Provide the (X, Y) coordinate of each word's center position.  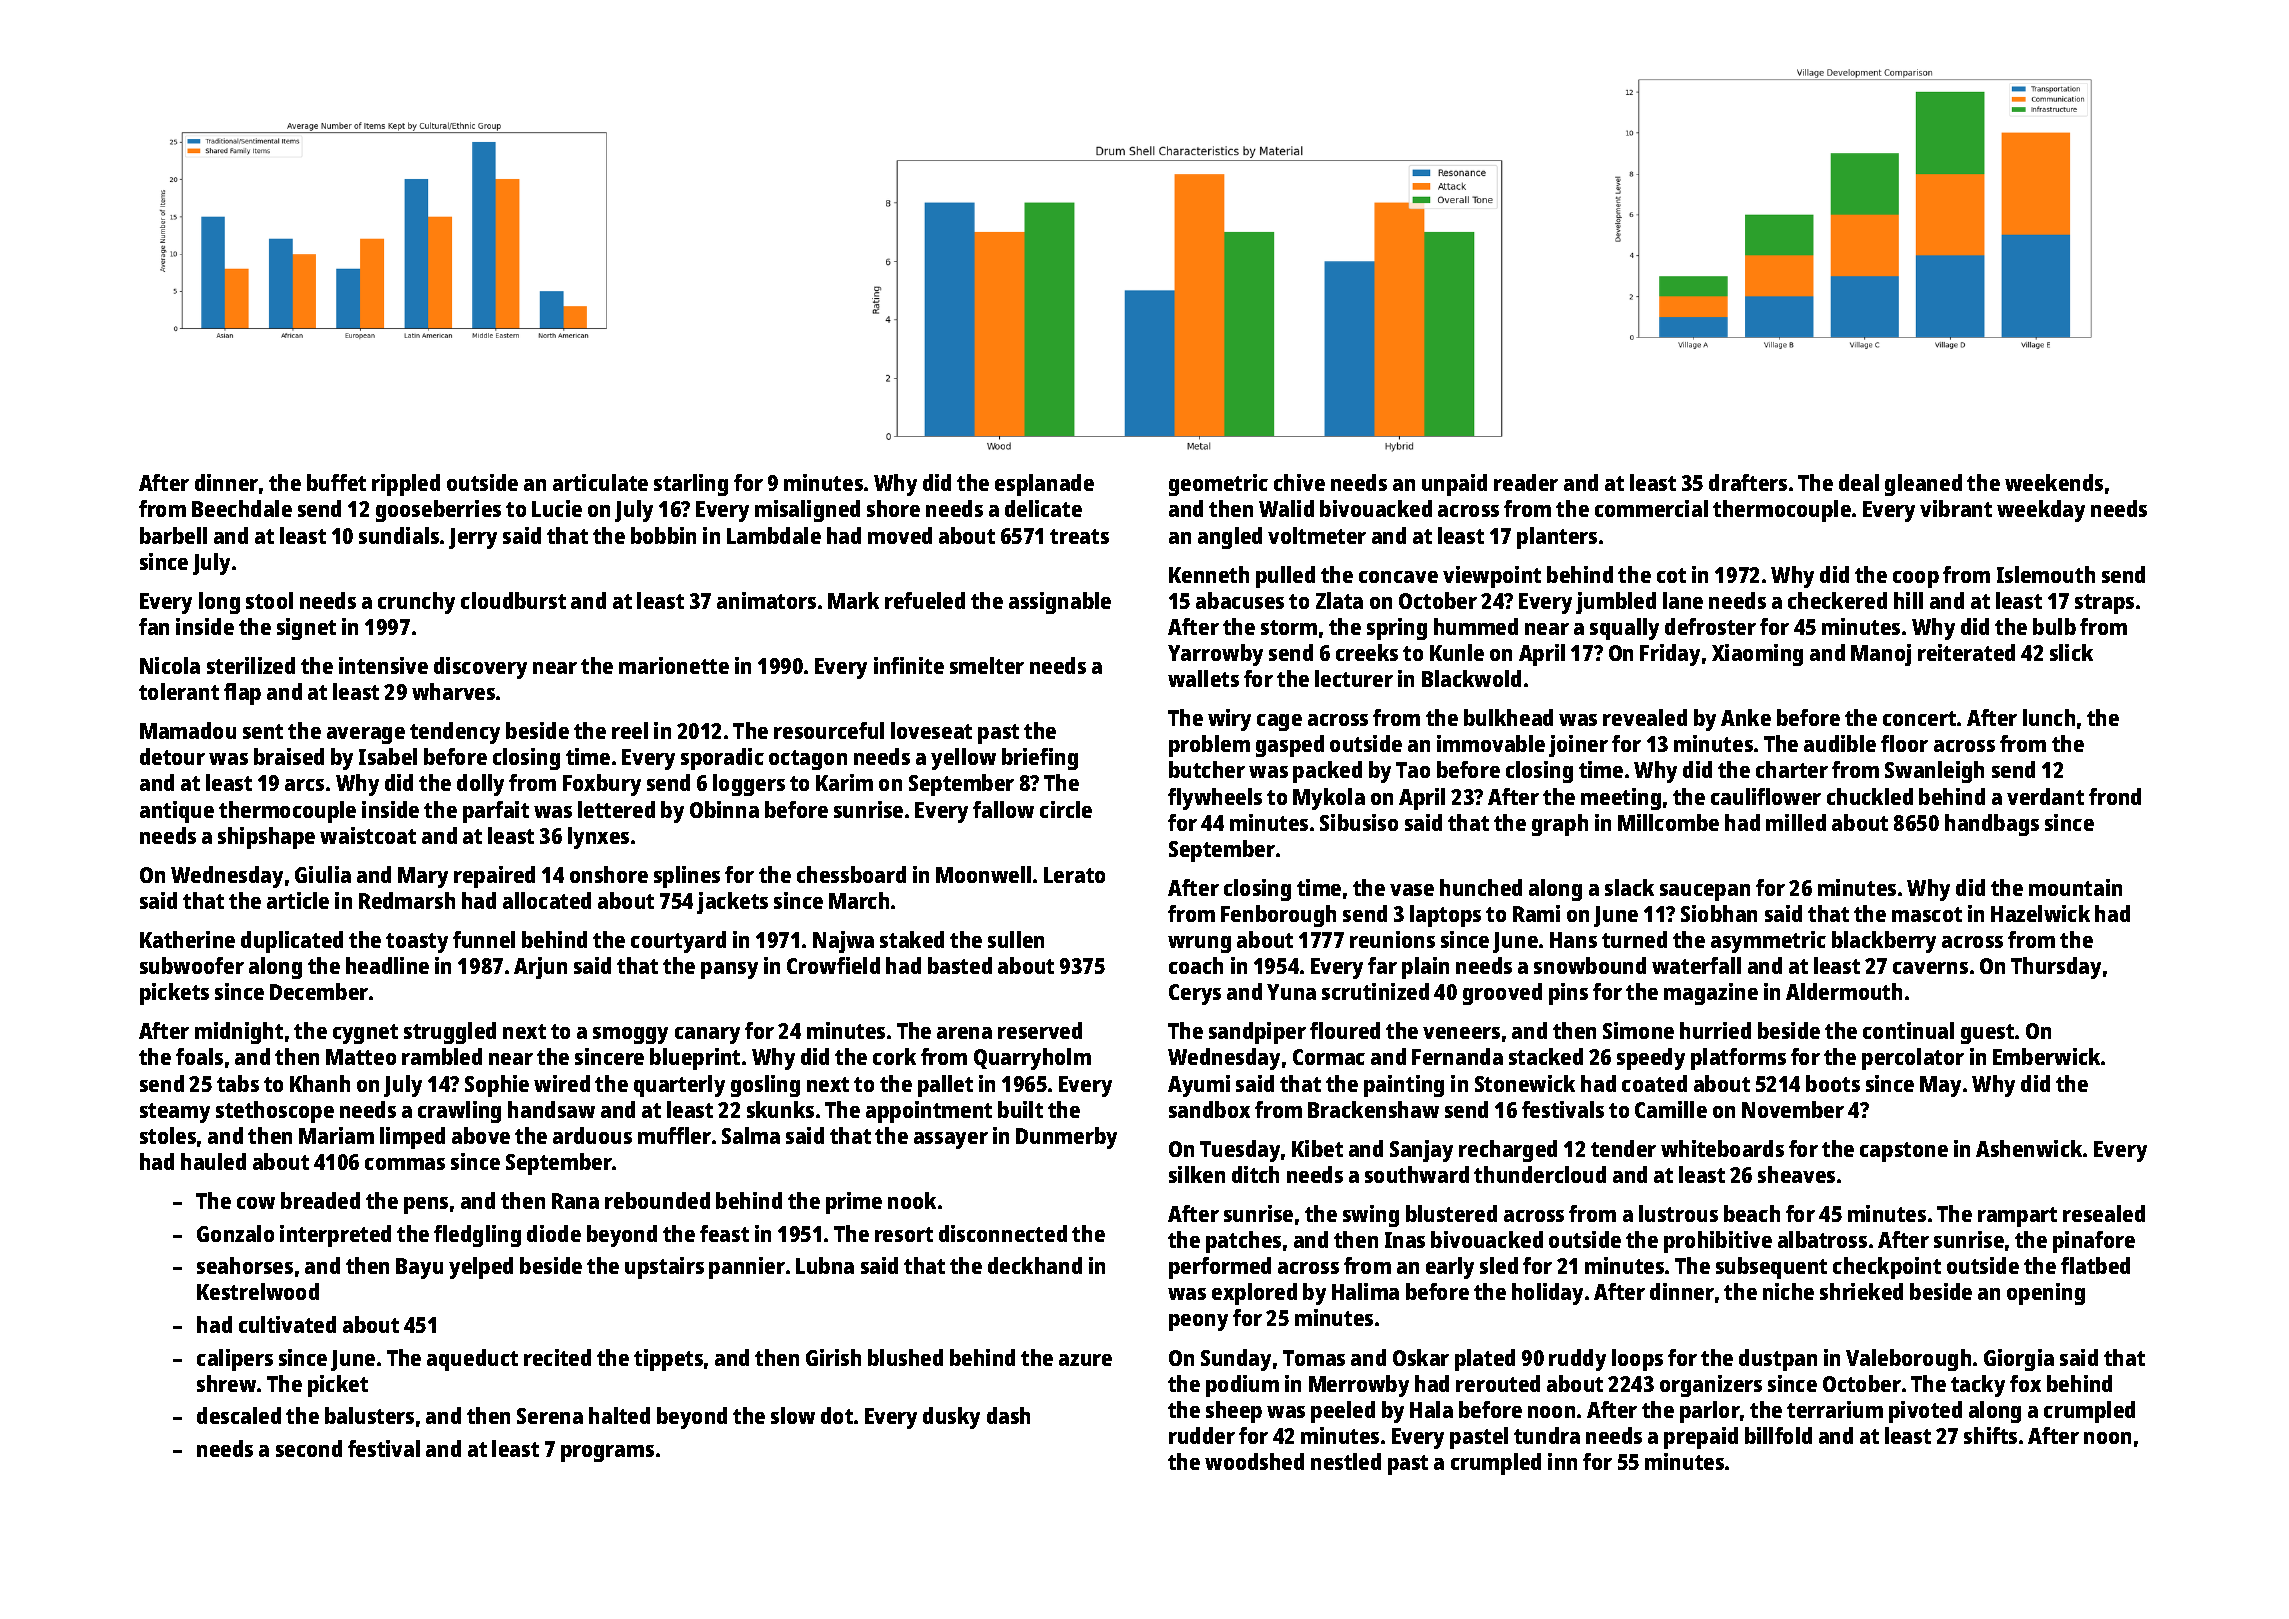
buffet (336, 482)
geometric (1218, 485)
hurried (1715, 1030)
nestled (1346, 1461)
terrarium (1835, 1409)
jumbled (1616, 603)
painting (1404, 1086)
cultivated (287, 1324)
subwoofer (192, 965)
